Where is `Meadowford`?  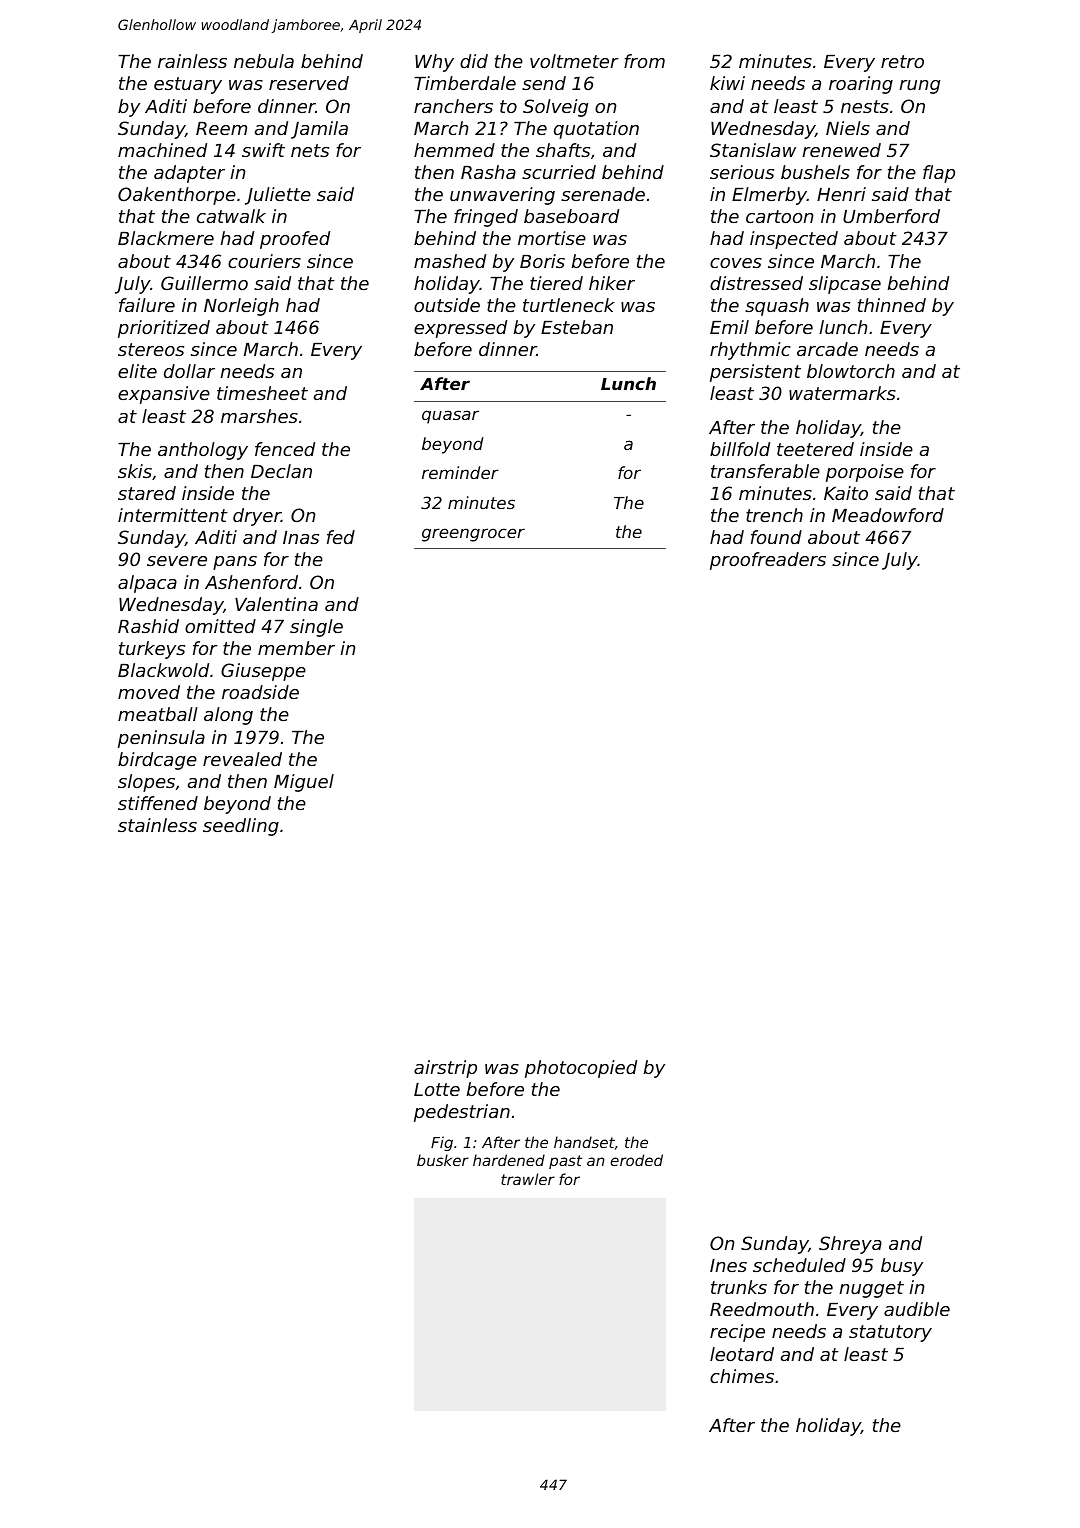
Meadowford is located at coordinates (888, 515).
